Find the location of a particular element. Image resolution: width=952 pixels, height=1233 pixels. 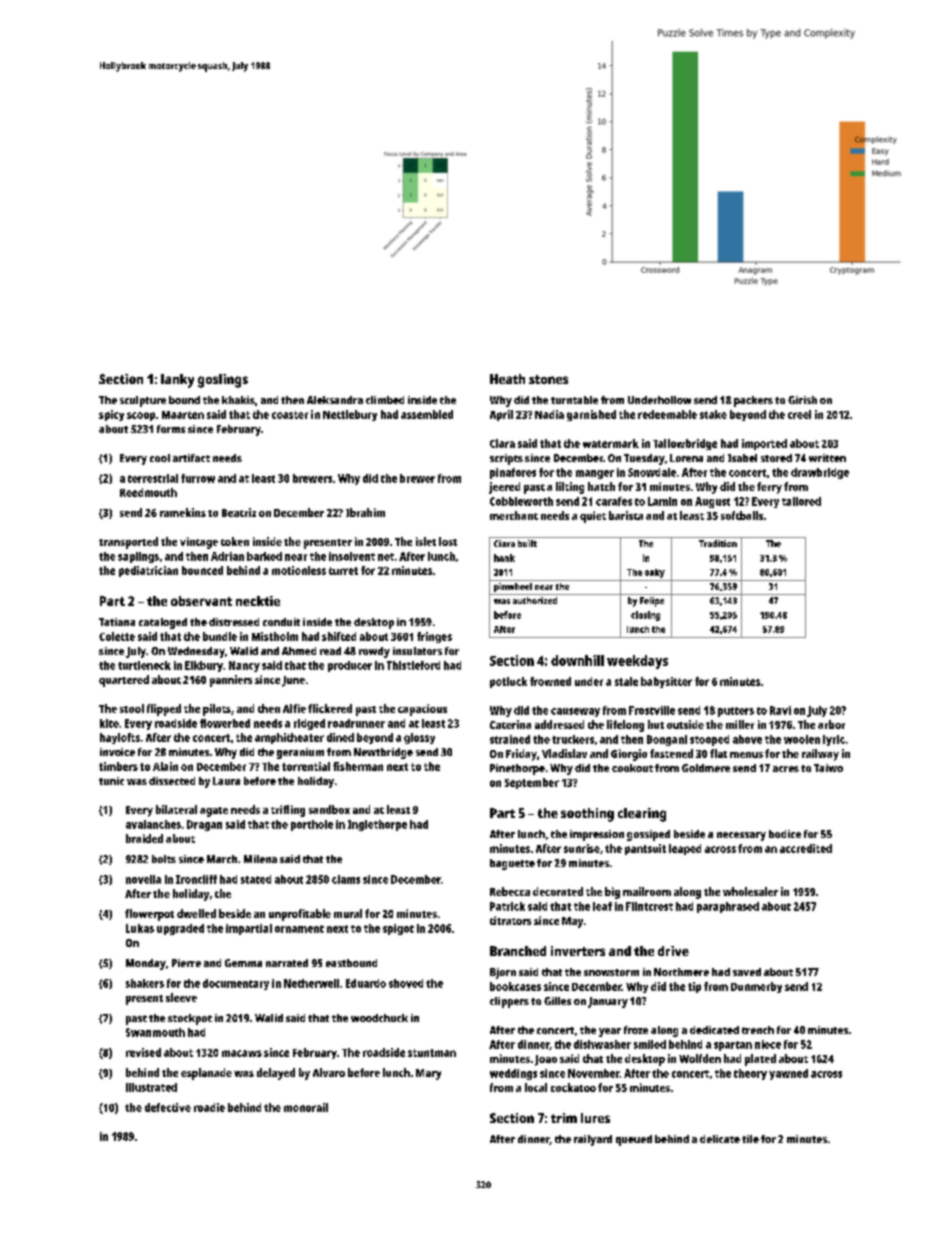

tile is located at coordinates (750, 1139).
